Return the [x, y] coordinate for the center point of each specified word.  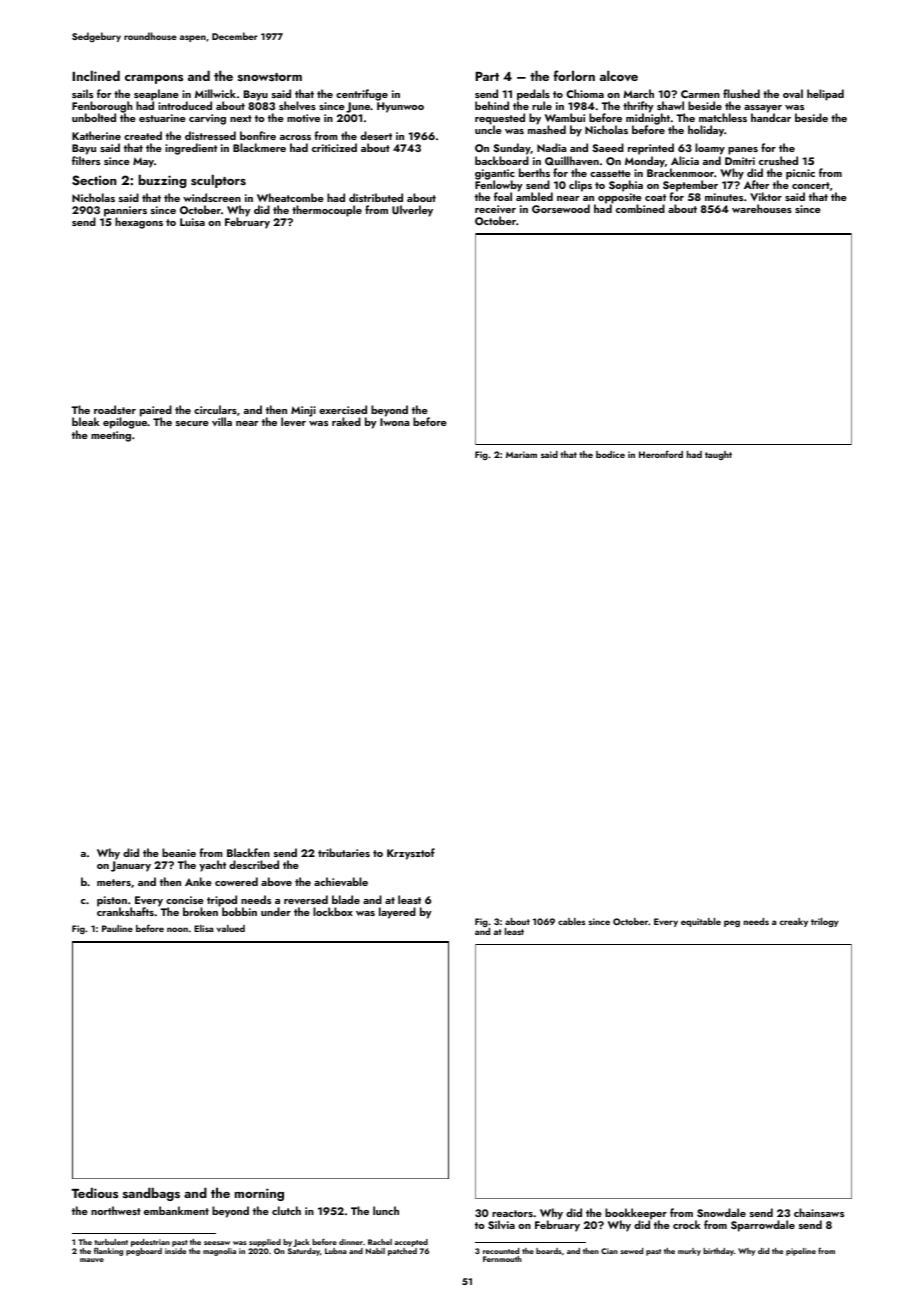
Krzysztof [411, 854]
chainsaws [819, 1212]
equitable [701, 922]
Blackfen [248, 852]
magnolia [219, 1252]
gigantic [495, 174]
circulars [215, 409]
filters [86, 160]
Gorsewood [561, 208]
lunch [386, 1210]
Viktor [766, 196]
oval [793, 93]
